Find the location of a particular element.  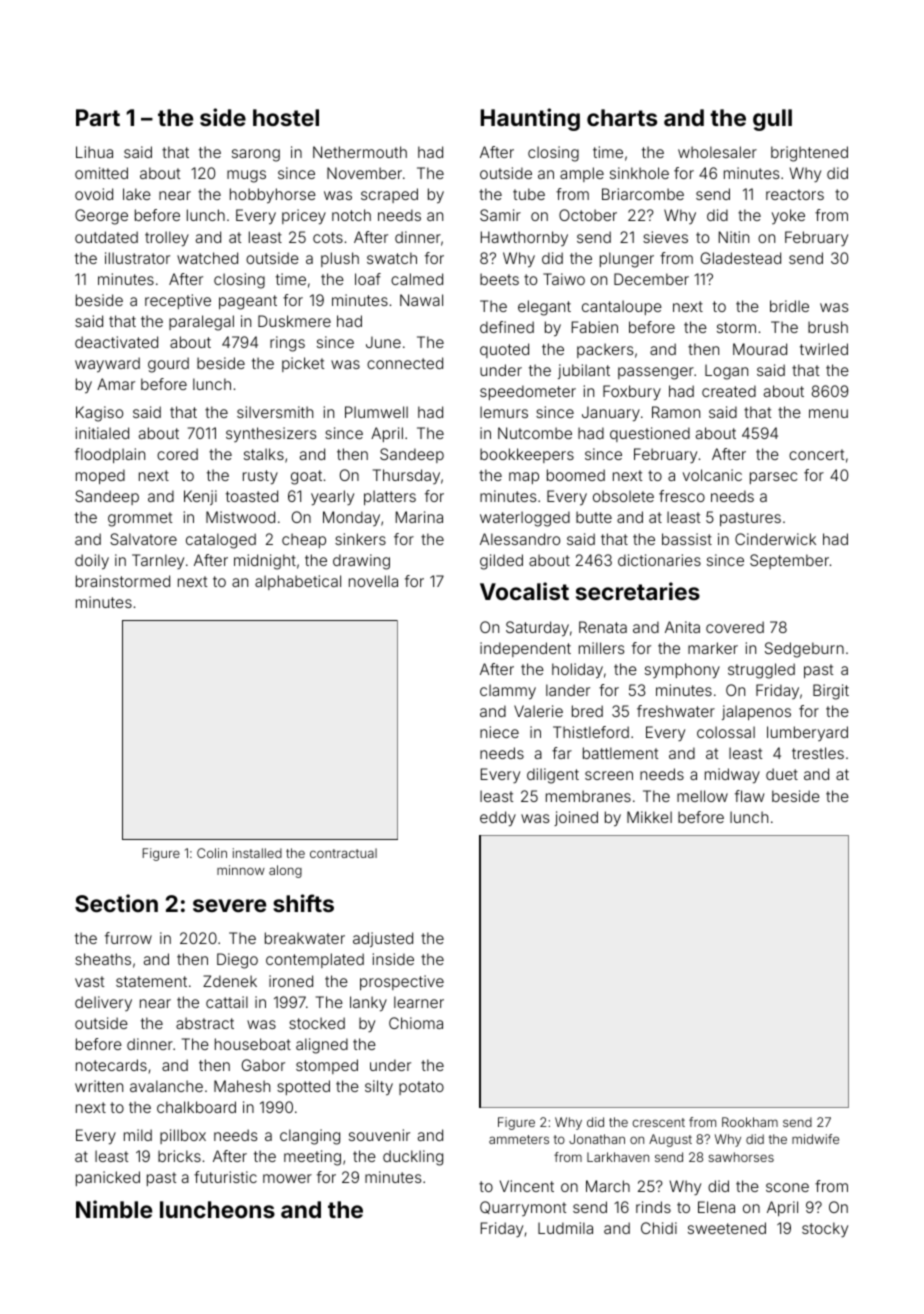

Marina is located at coordinates (419, 517).
